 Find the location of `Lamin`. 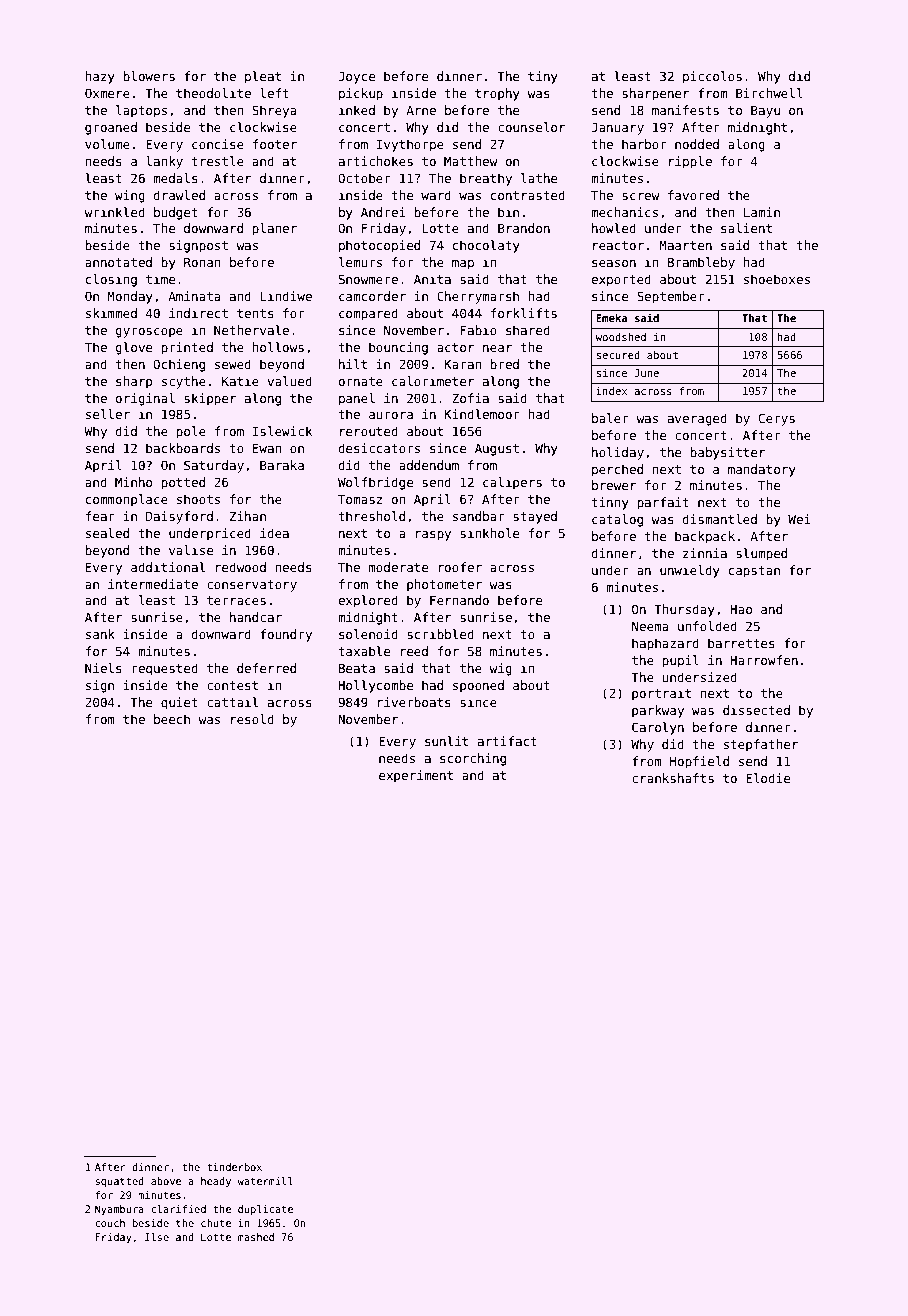

Lamin is located at coordinates (762, 212).
